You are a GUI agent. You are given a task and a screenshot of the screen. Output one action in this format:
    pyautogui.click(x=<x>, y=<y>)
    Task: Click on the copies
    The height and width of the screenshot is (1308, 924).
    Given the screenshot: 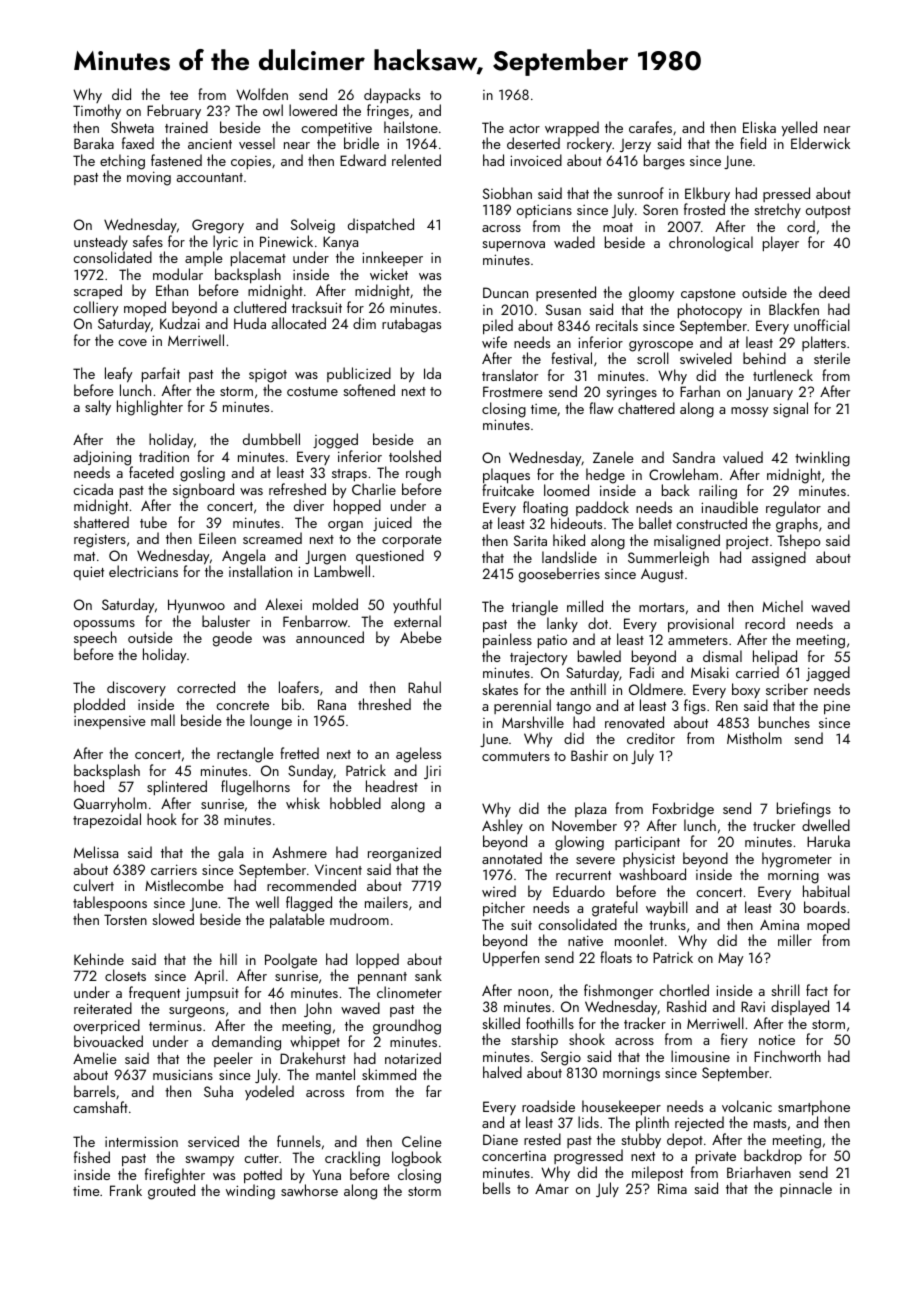 What is the action you would take?
    pyautogui.click(x=251, y=162)
